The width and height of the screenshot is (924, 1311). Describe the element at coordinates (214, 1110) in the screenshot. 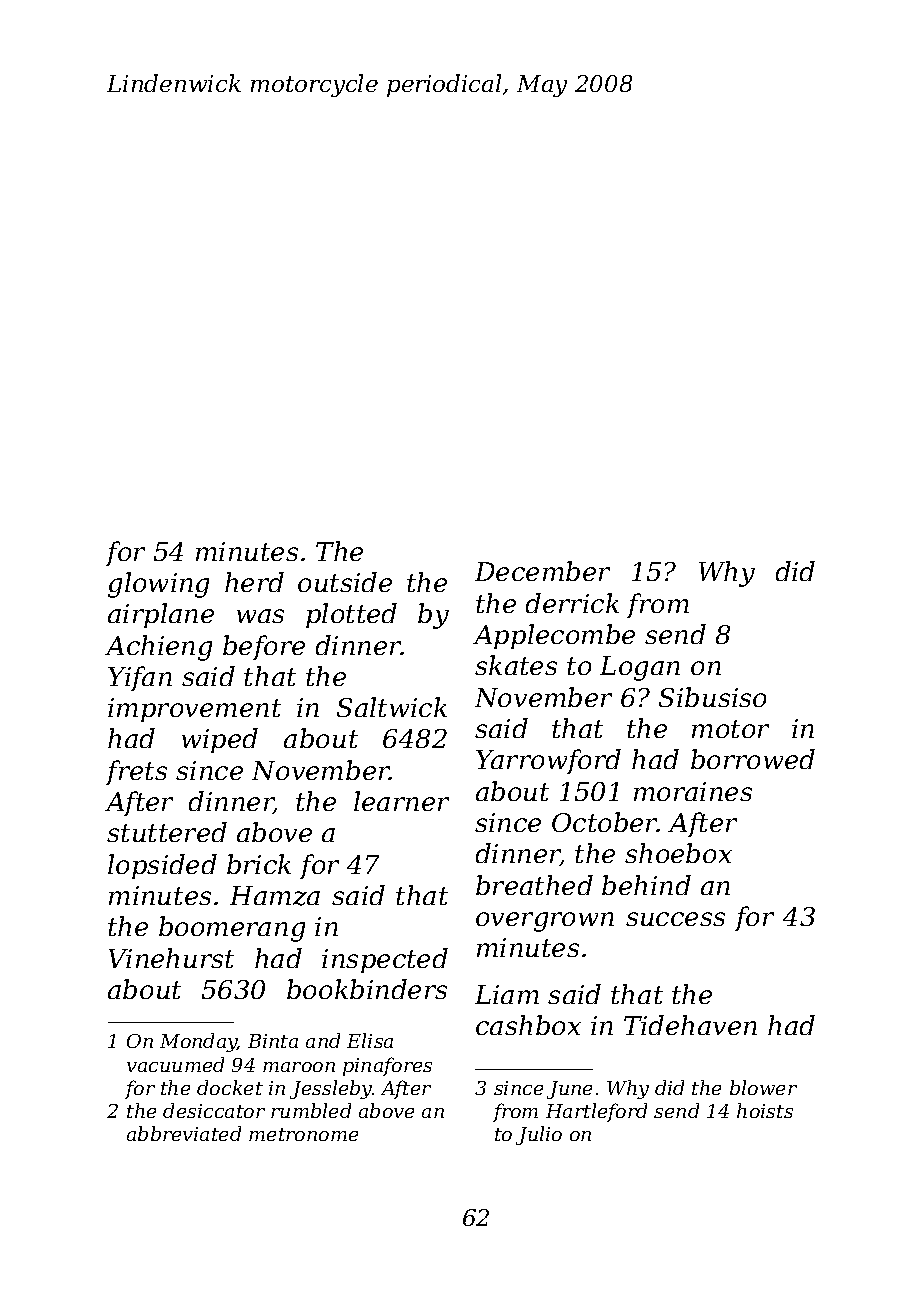

I see `desiccator` at that location.
